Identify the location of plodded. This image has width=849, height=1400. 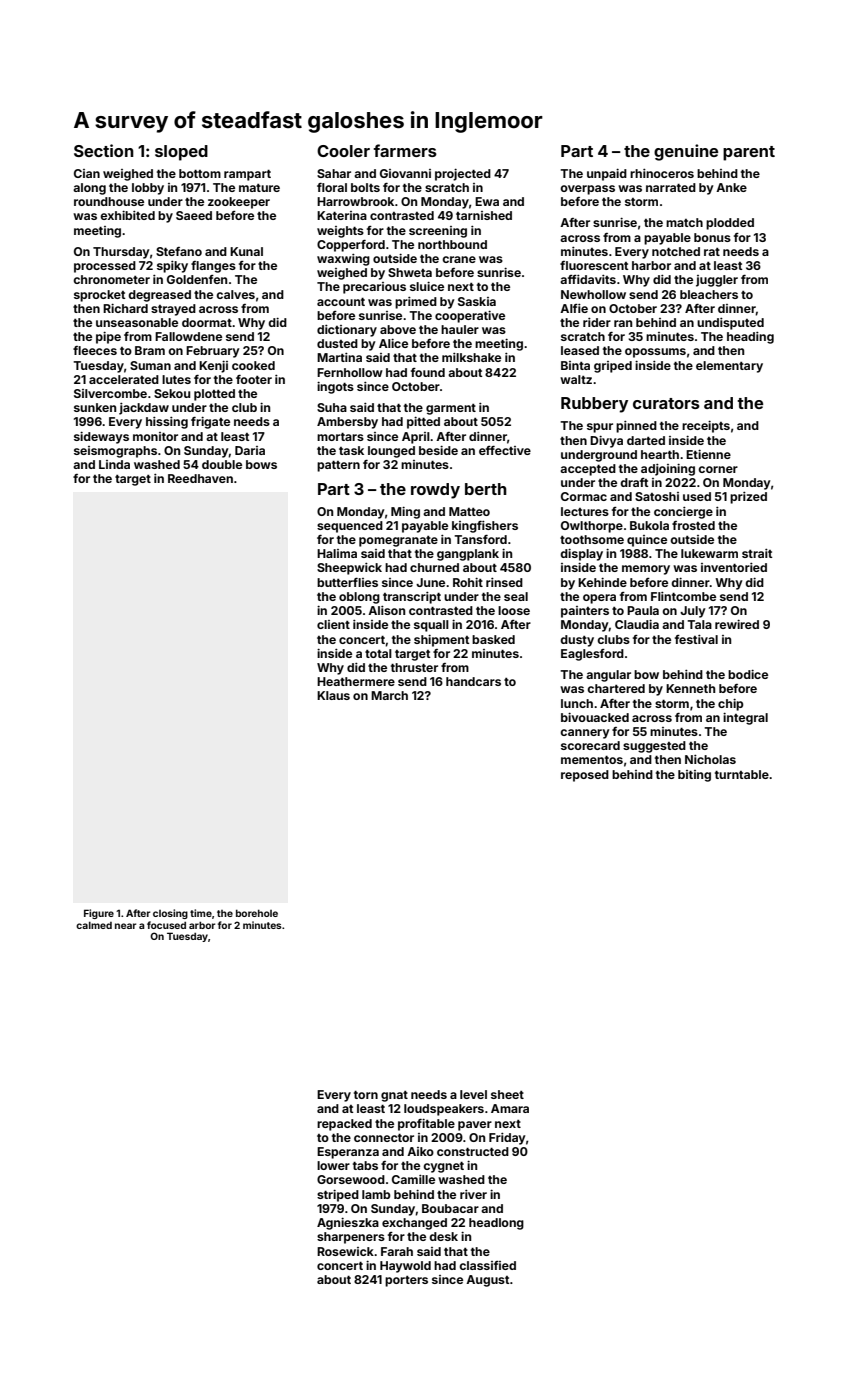
(730, 224).
